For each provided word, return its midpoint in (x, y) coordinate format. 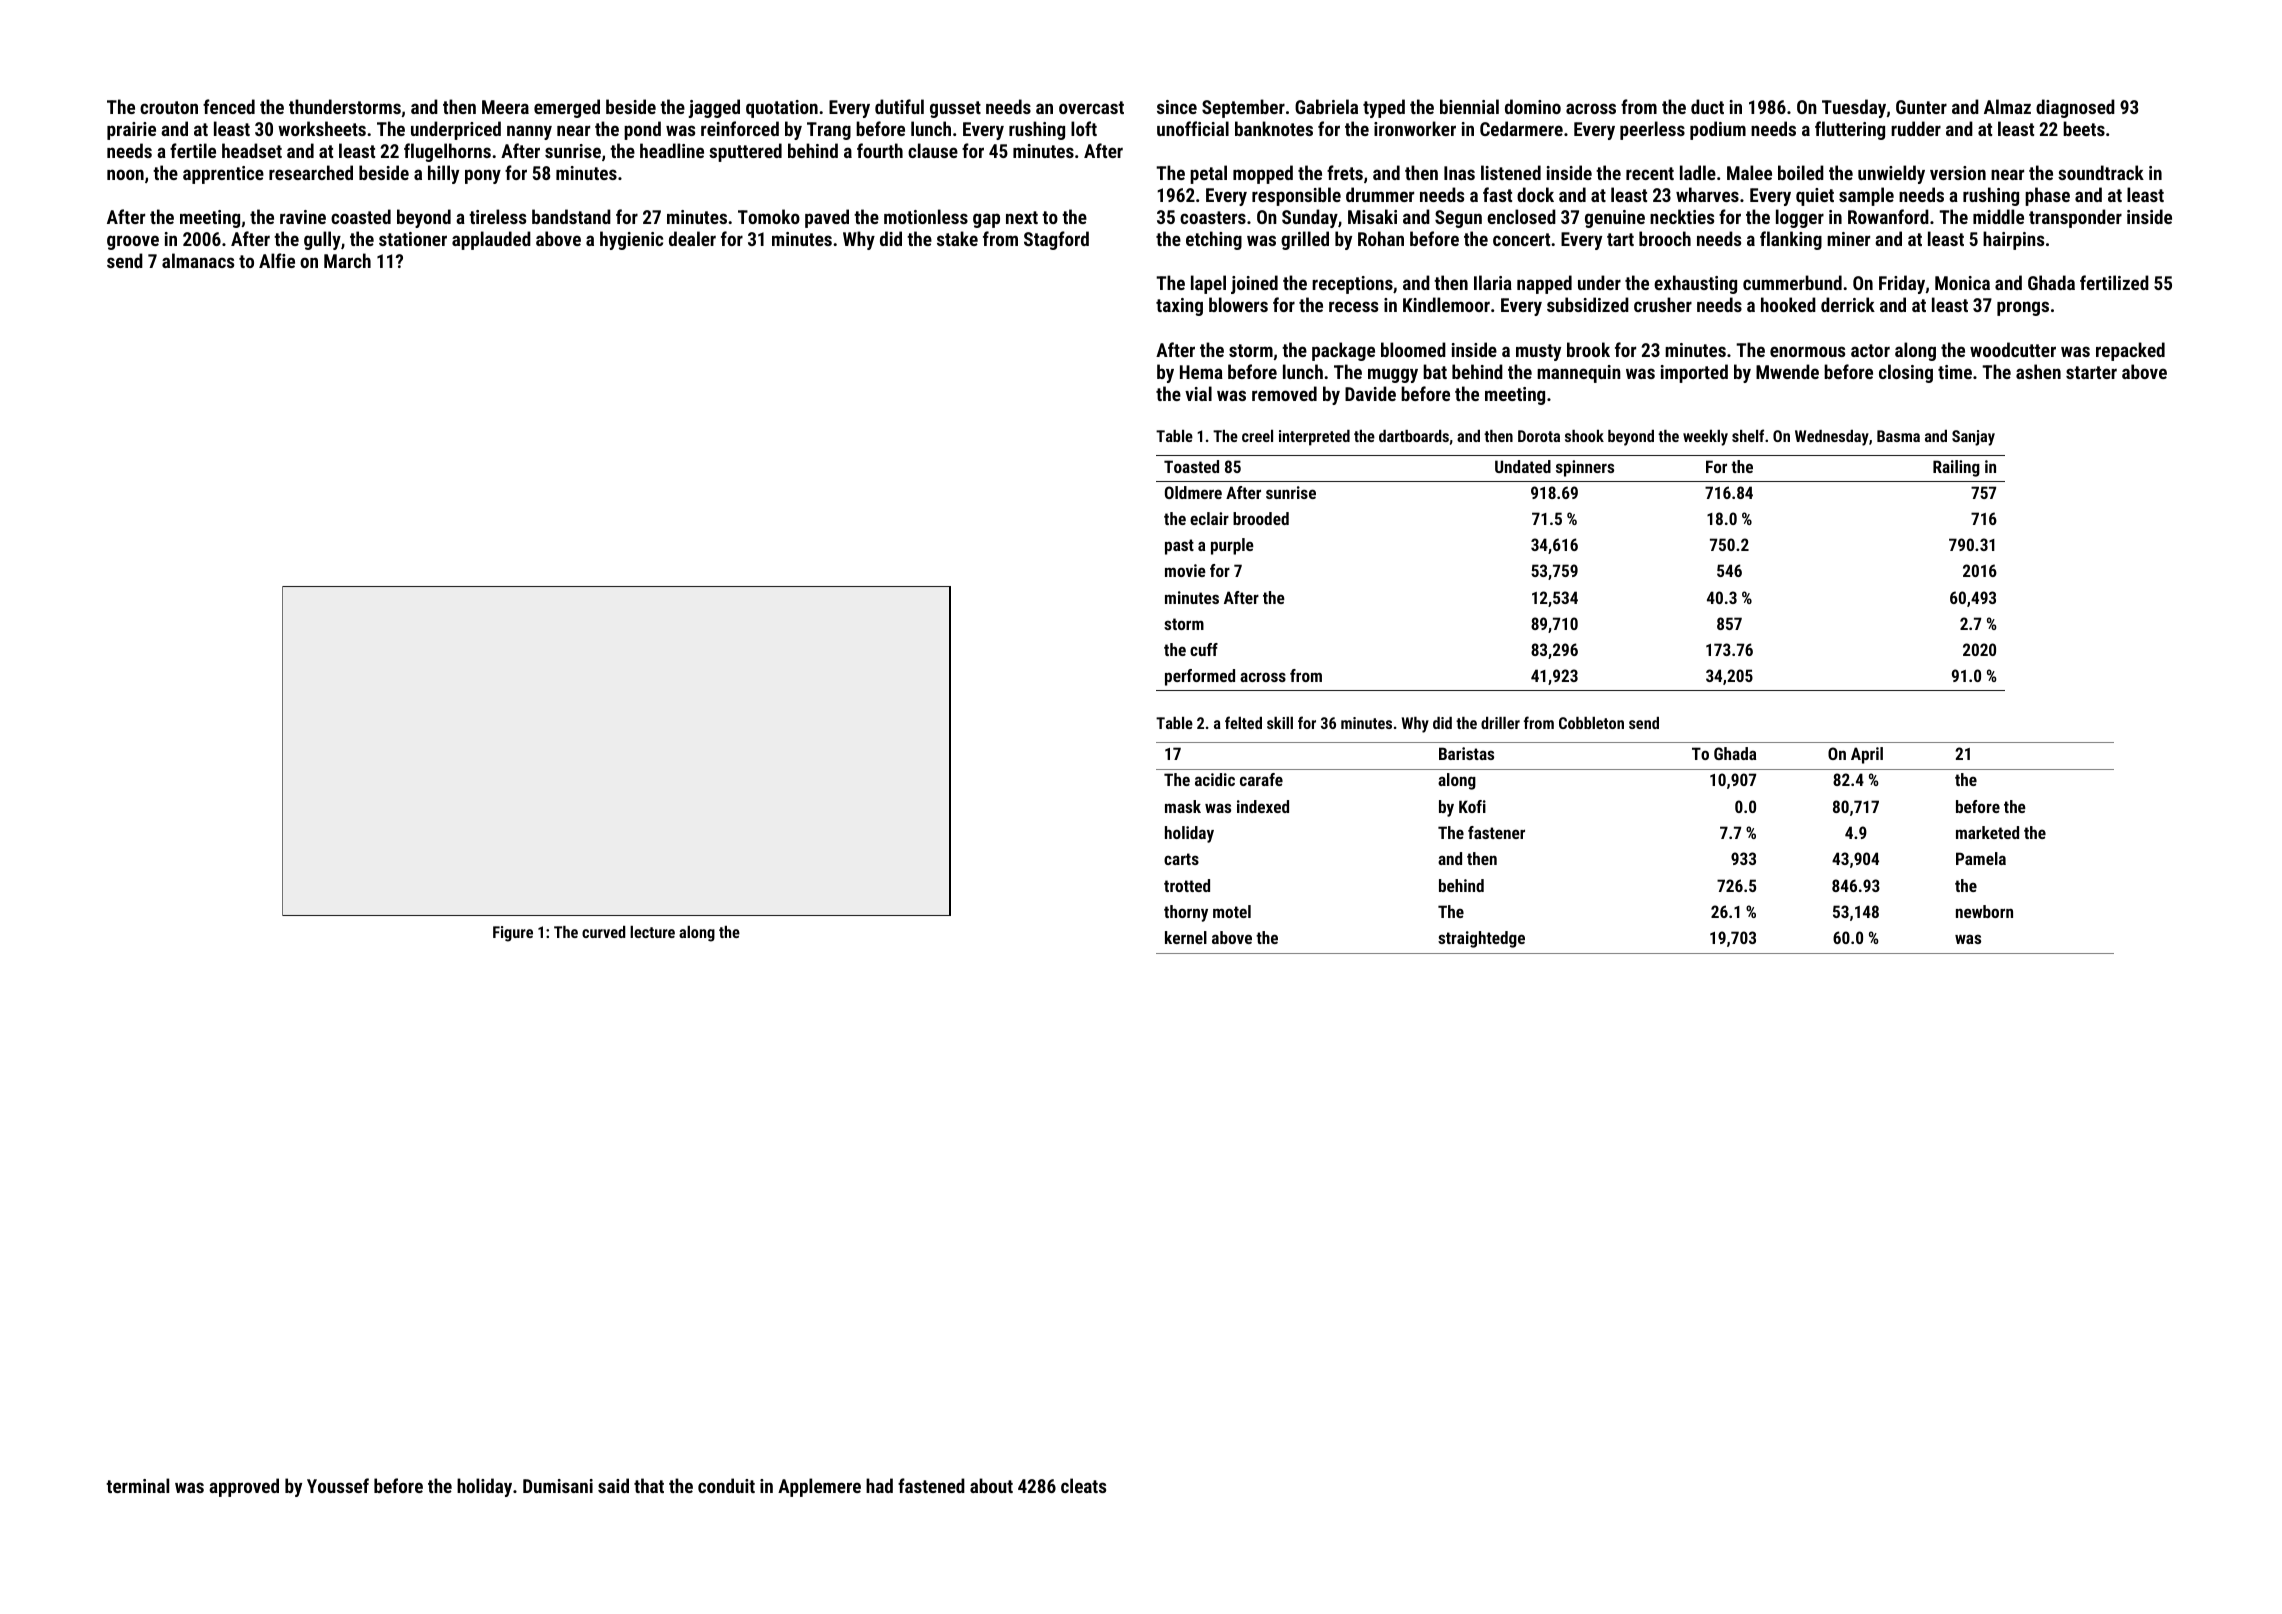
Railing (1956, 468)
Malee (1749, 172)
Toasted (1191, 466)
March (347, 260)
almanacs (198, 260)
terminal (137, 1485)
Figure (513, 934)
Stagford (1056, 240)
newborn (1984, 911)
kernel (1186, 937)
